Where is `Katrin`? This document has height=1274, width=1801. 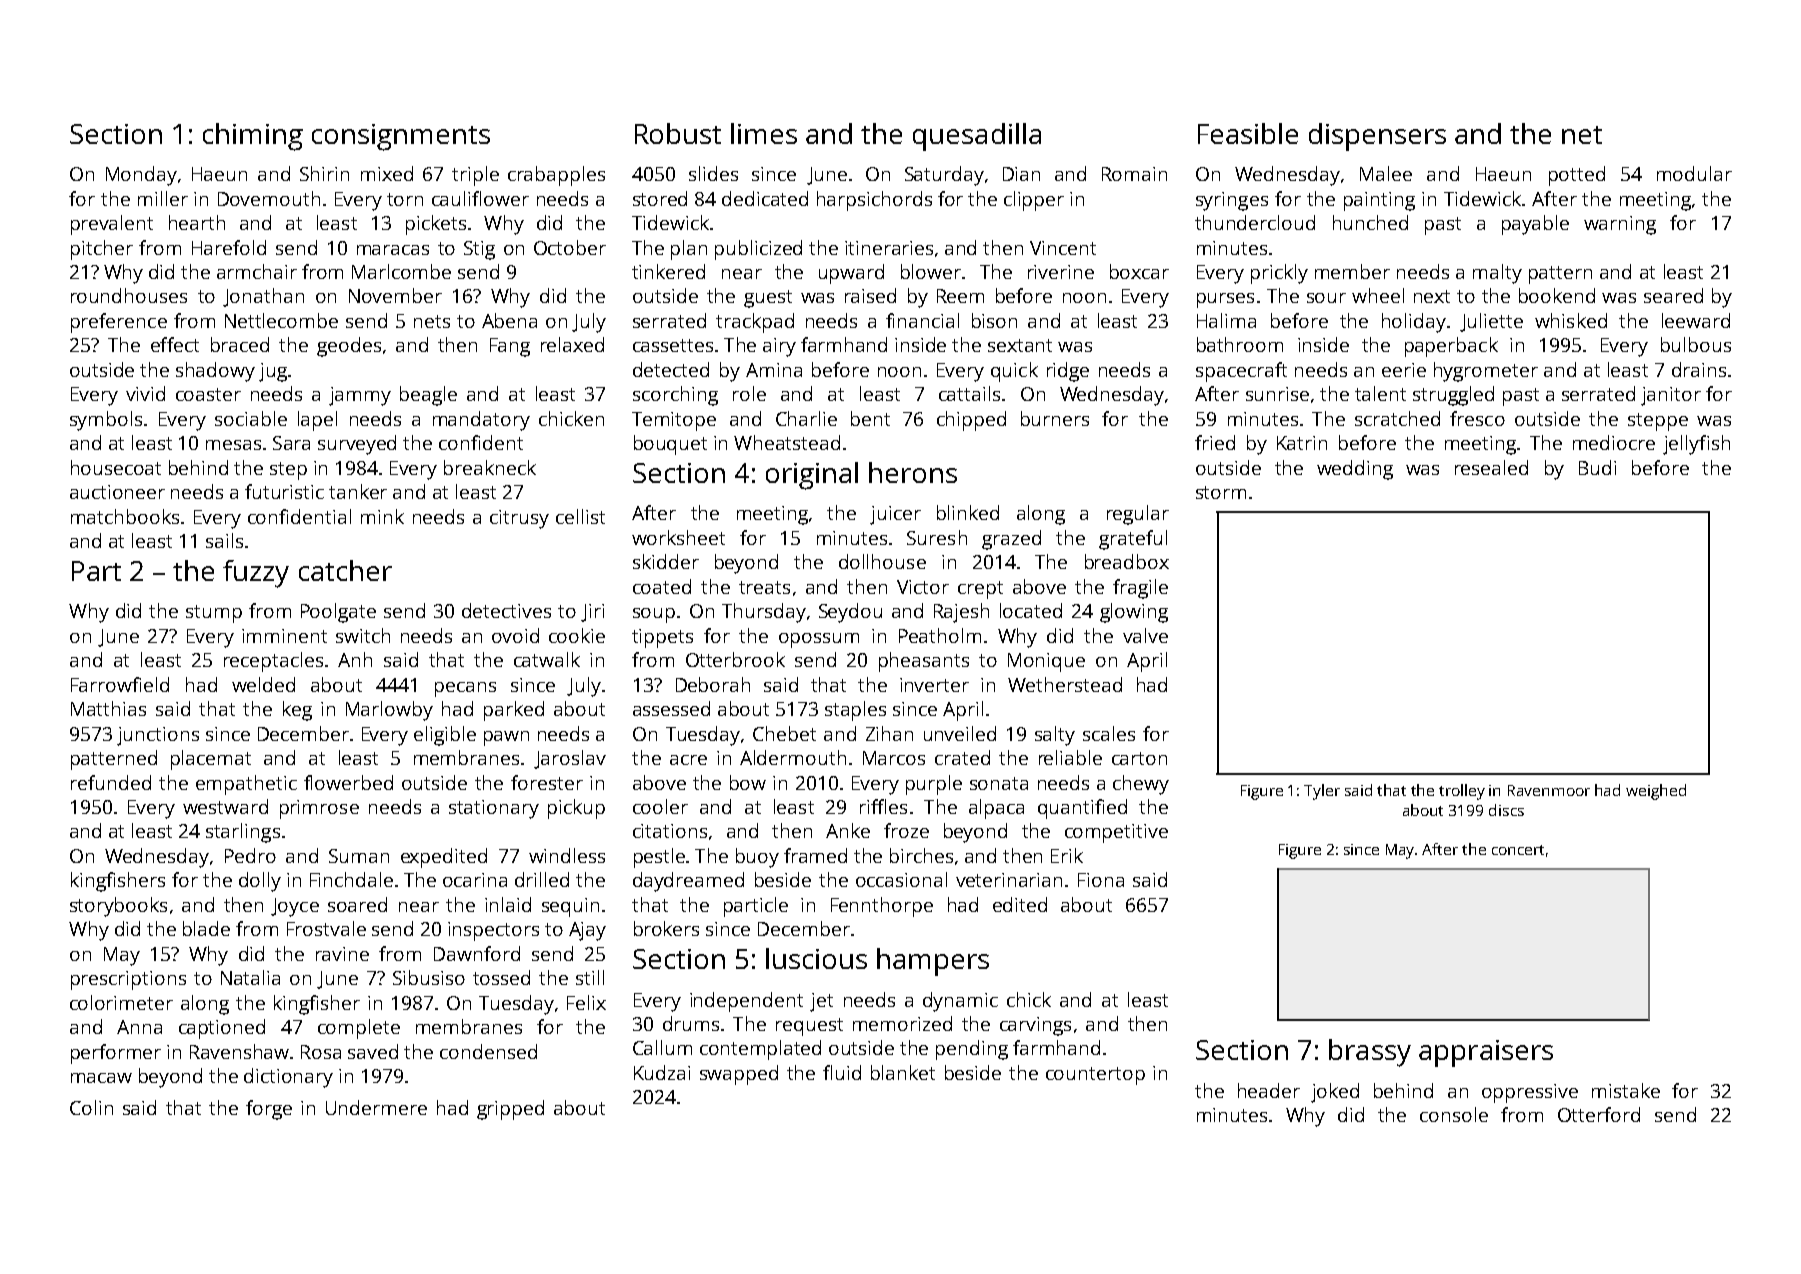
Katrin is located at coordinates (1302, 443).
